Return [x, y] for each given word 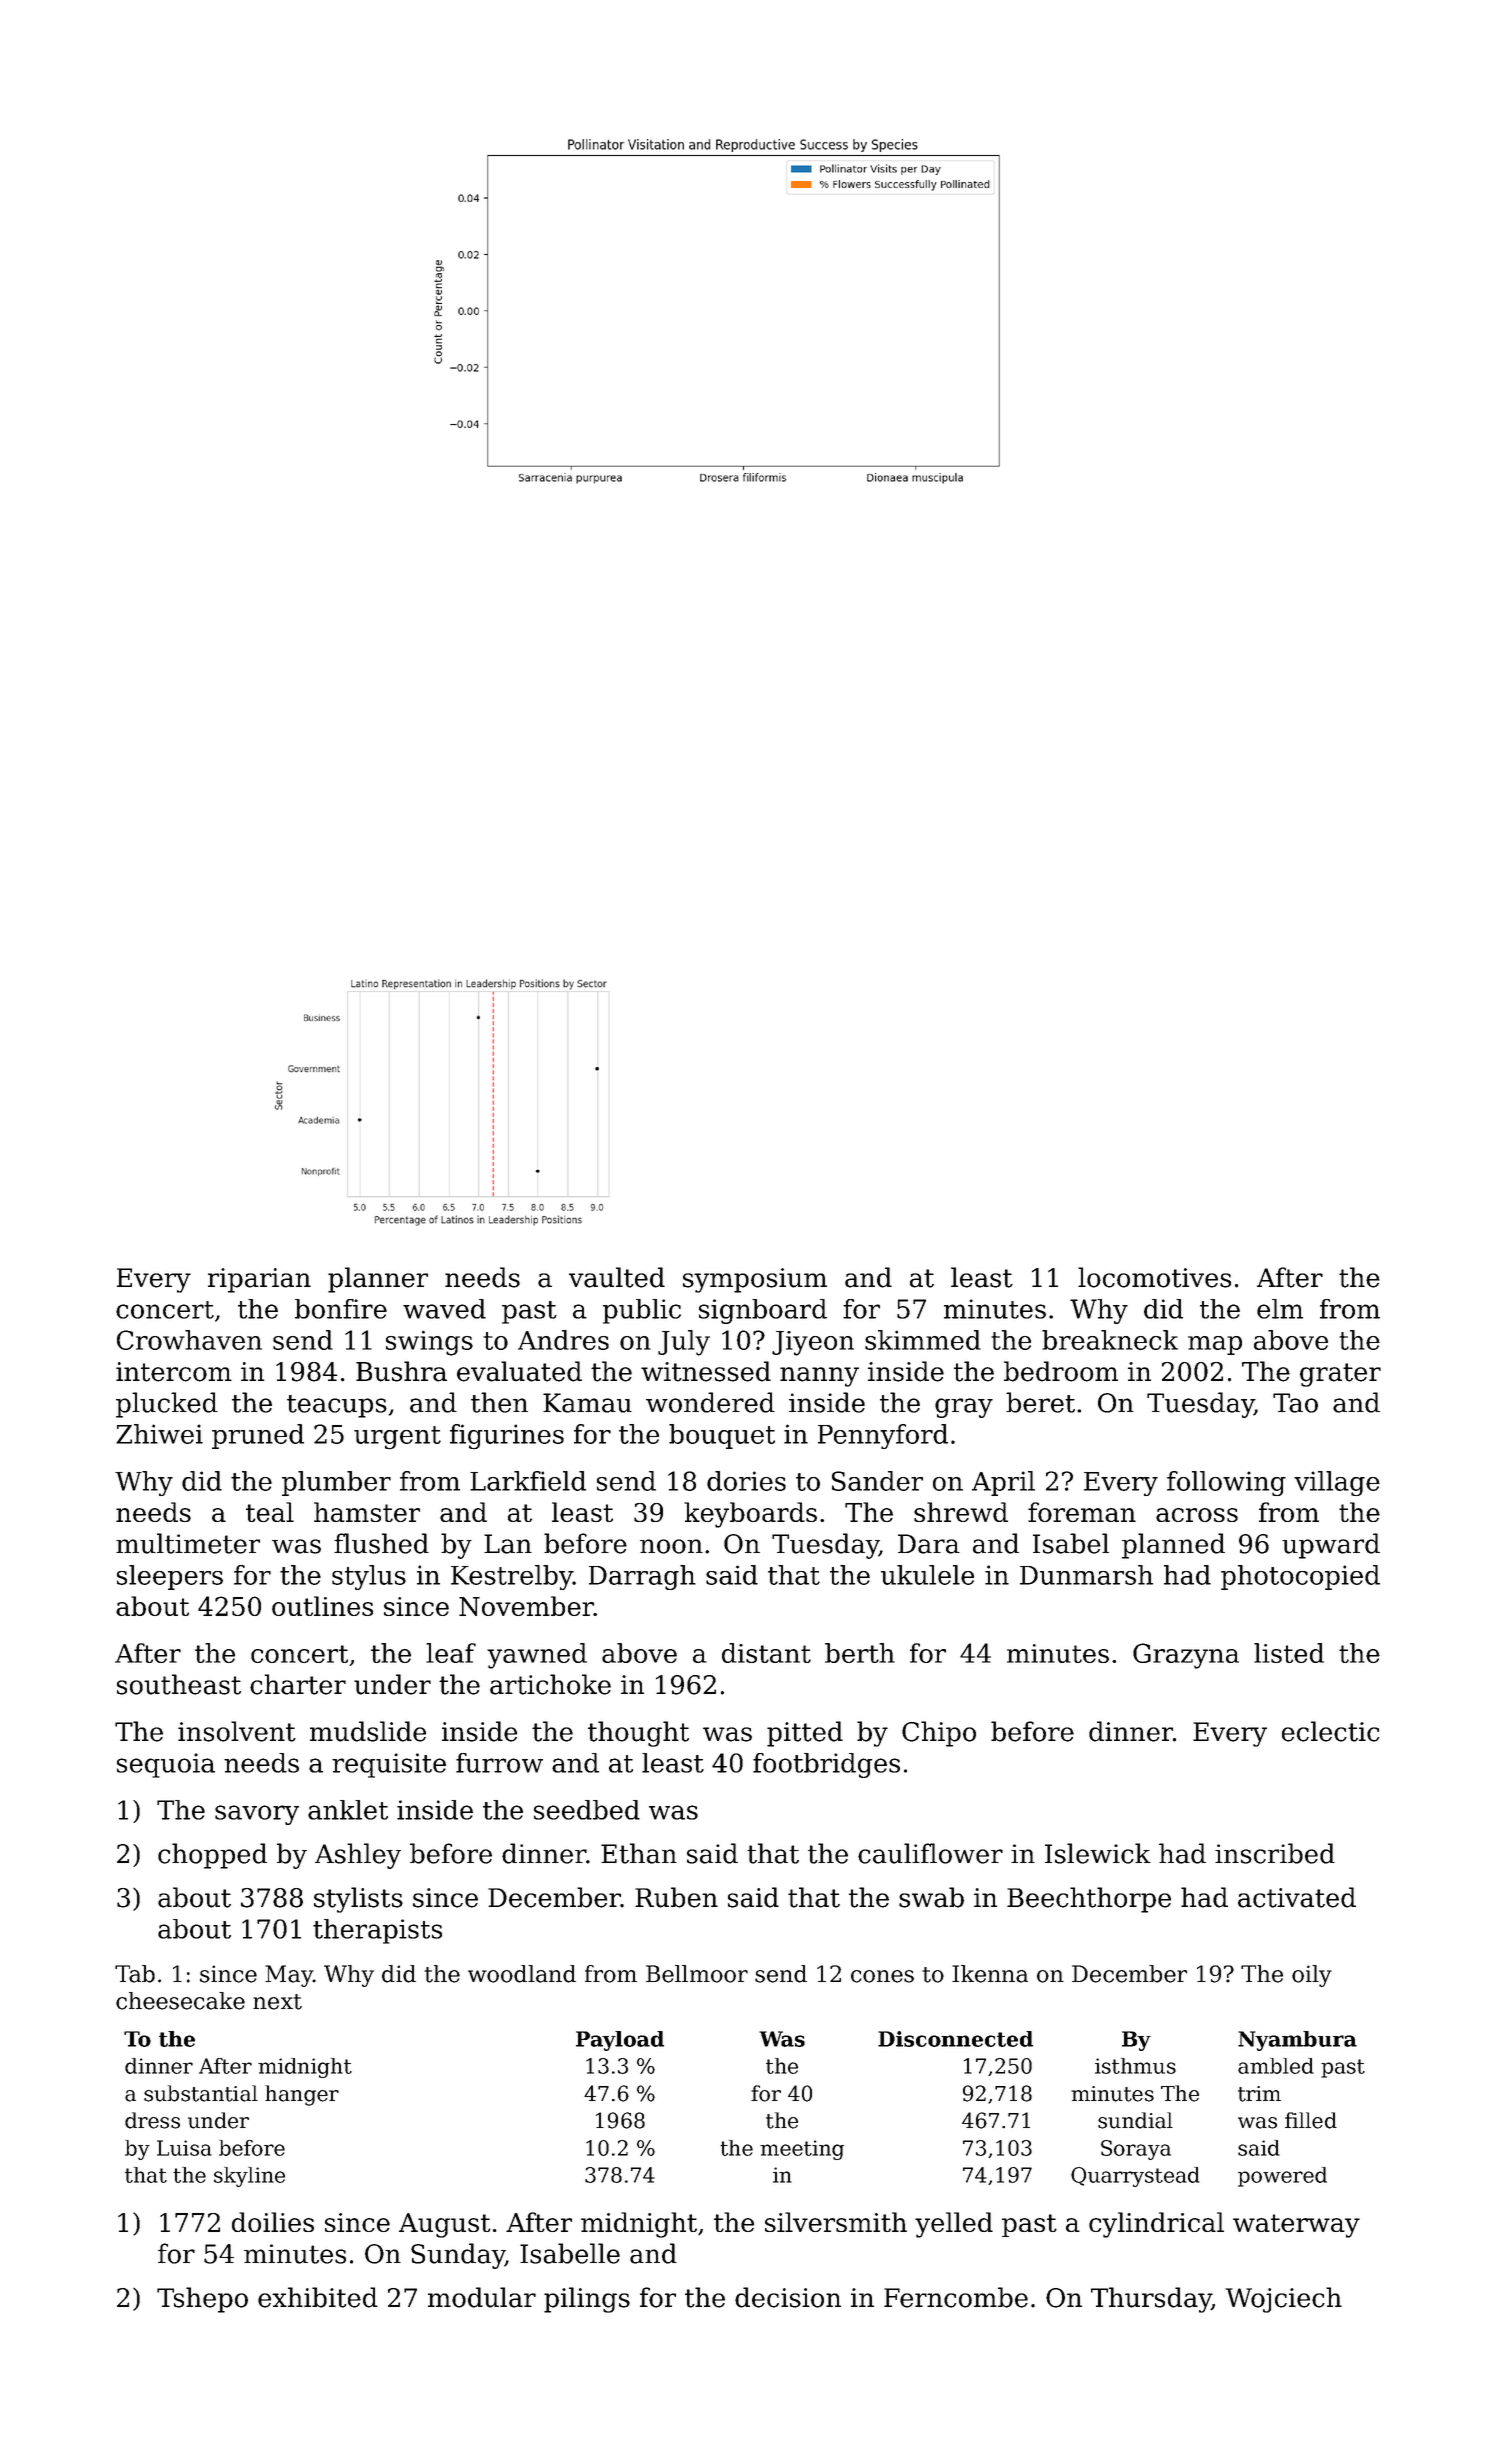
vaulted [617, 1277]
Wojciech [1283, 2300]
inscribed [1275, 1853]
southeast [179, 1684]
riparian [259, 1280]
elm [1280, 1309]
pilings [587, 2300]
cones [882, 1976]
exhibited [318, 2297]
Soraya [1136, 2150]
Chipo [939, 1734]
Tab [135, 1974]
